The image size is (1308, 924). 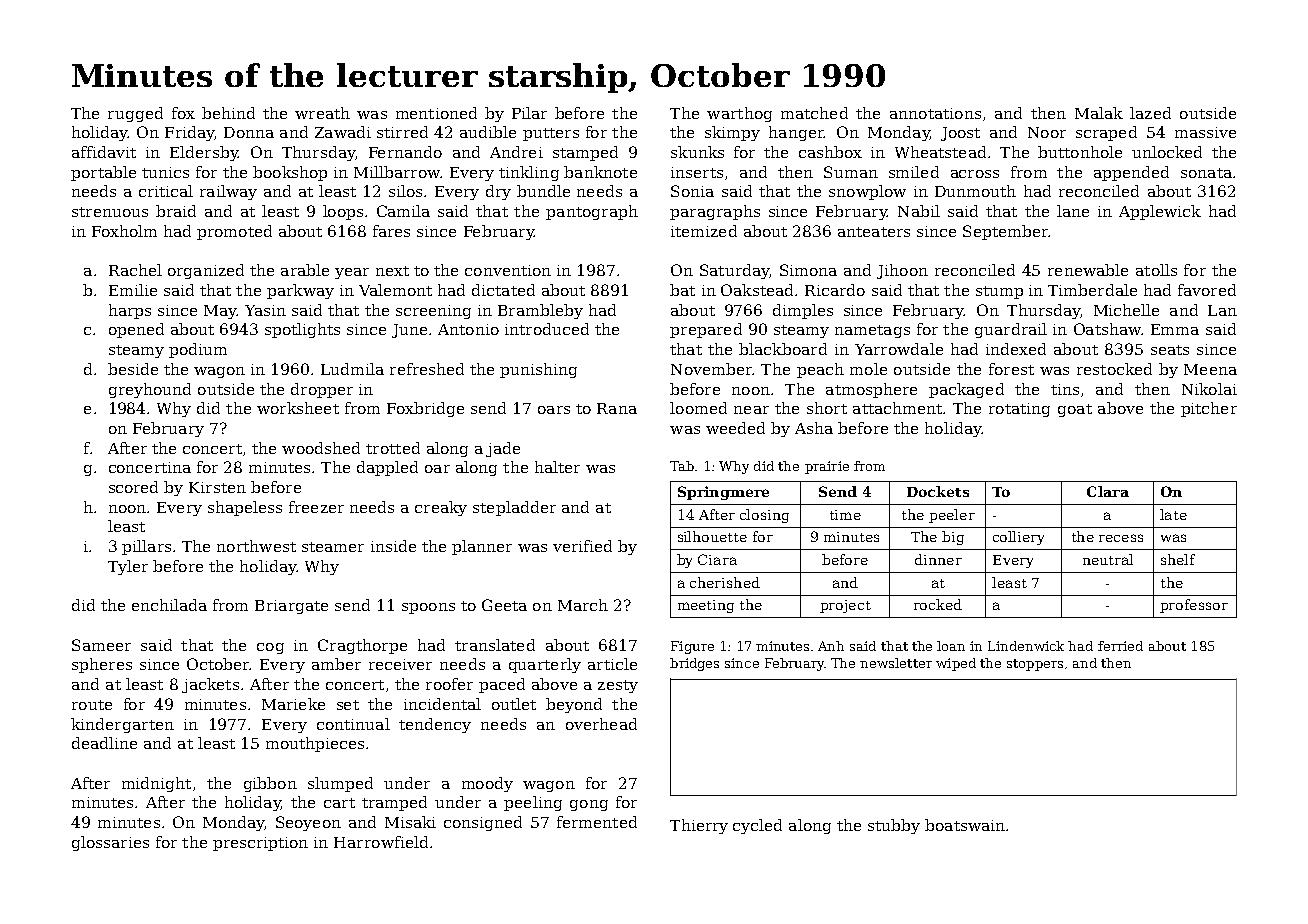 I want to click on boatswain, so click(x=965, y=825).
